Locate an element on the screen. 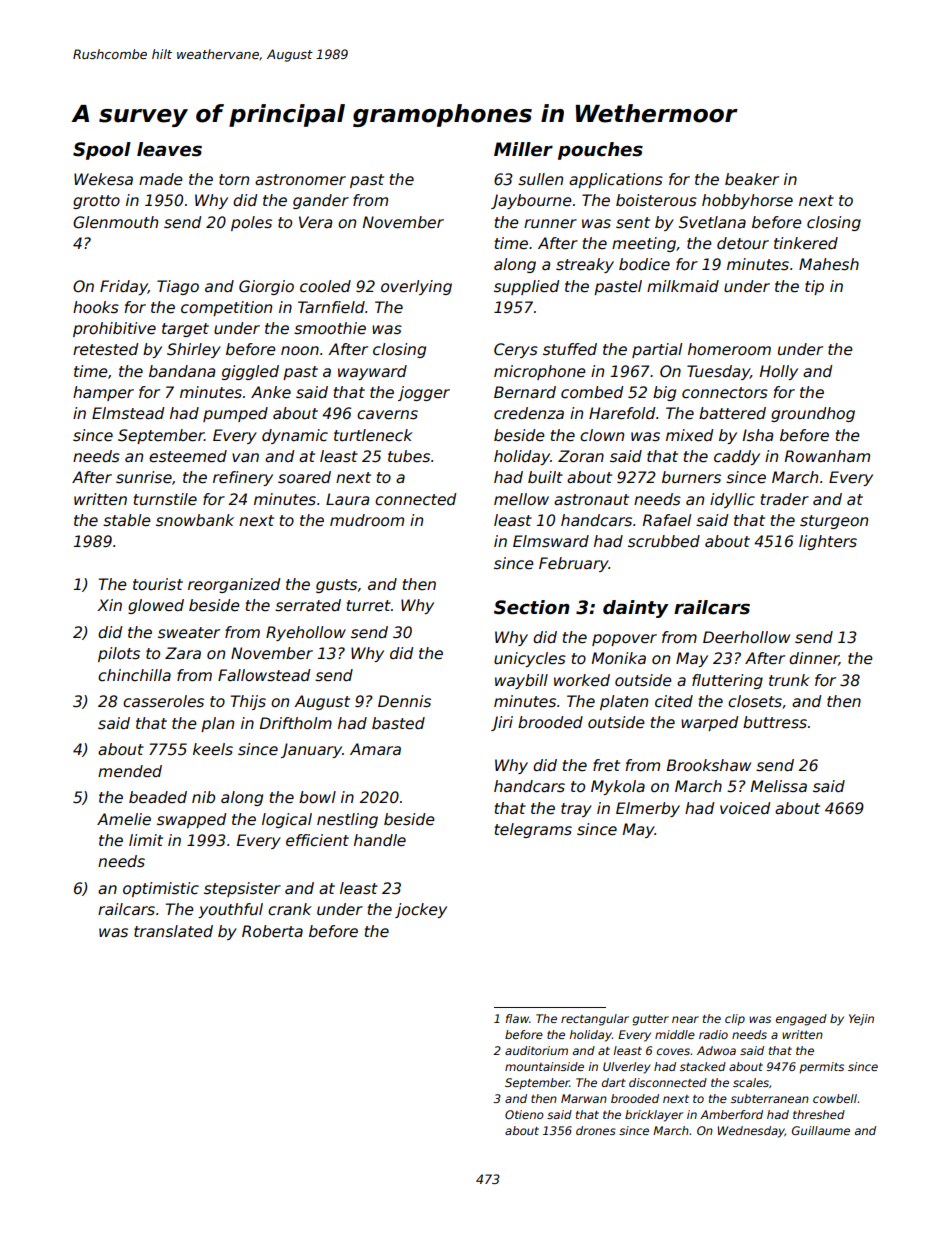 This screenshot has width=952, height=1233. Miller is located at coordinates (523, 149).
